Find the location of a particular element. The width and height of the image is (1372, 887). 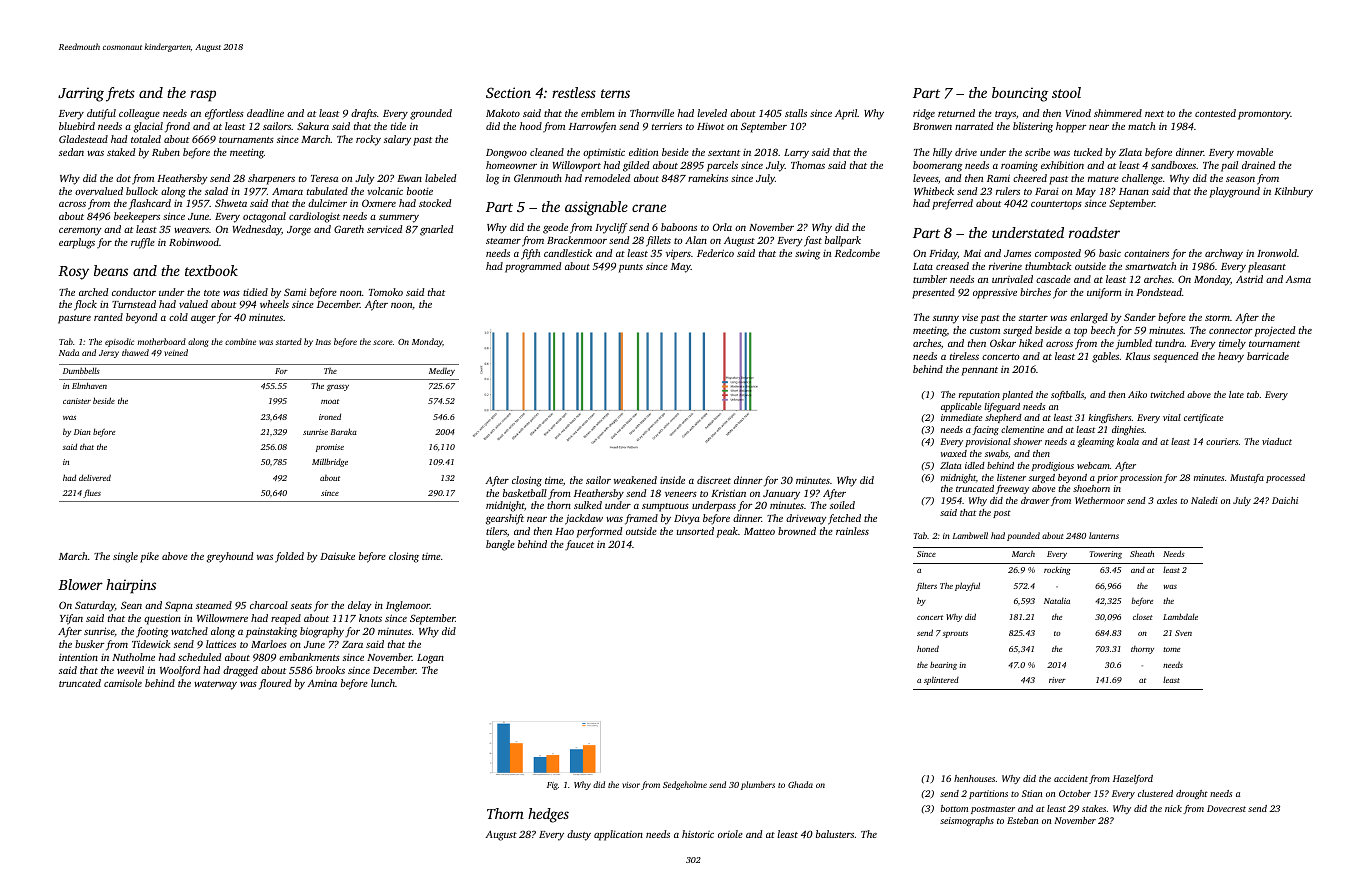

Ewan is located at coordinates (409, 178).
